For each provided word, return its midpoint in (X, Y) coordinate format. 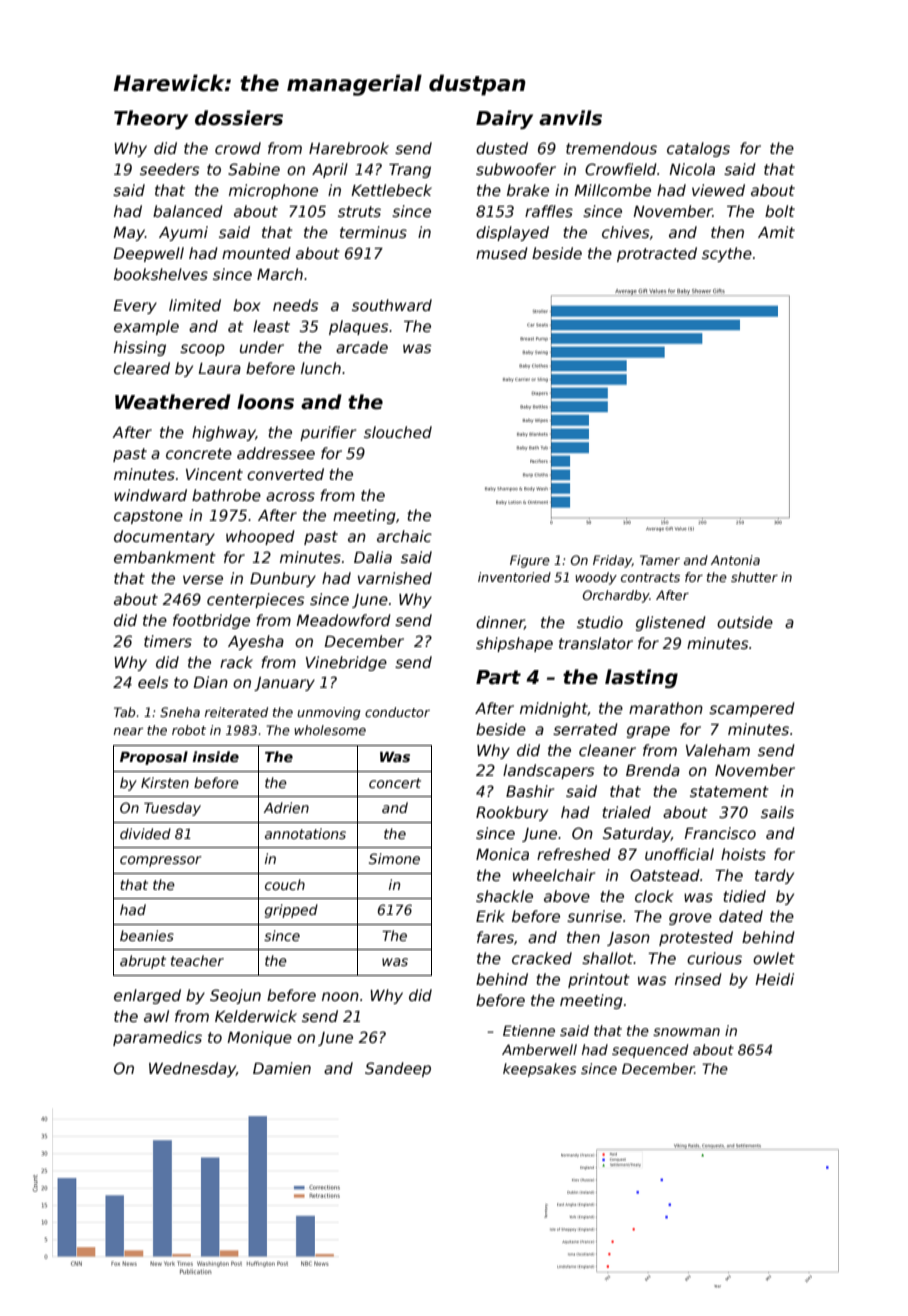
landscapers (549, 771)
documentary (164, 537)
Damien (282, 1068)
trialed (626, 812)
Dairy (504, 119)
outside (745, 622)
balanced (188, 211)
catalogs (698, 149)
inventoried (514, 577)
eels (153, 682)
